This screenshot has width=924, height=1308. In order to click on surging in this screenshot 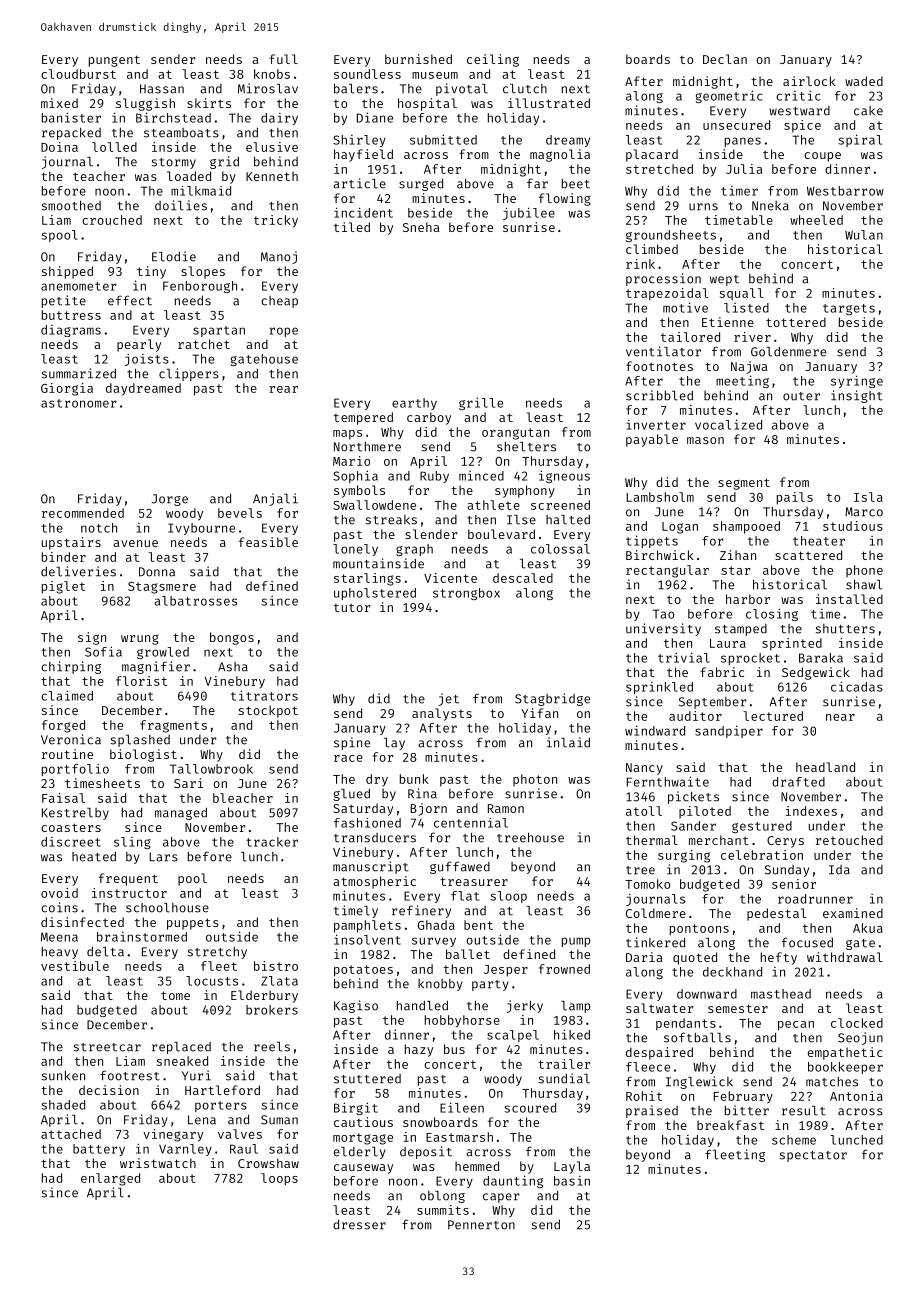, I will do `click(684, 856)`.
